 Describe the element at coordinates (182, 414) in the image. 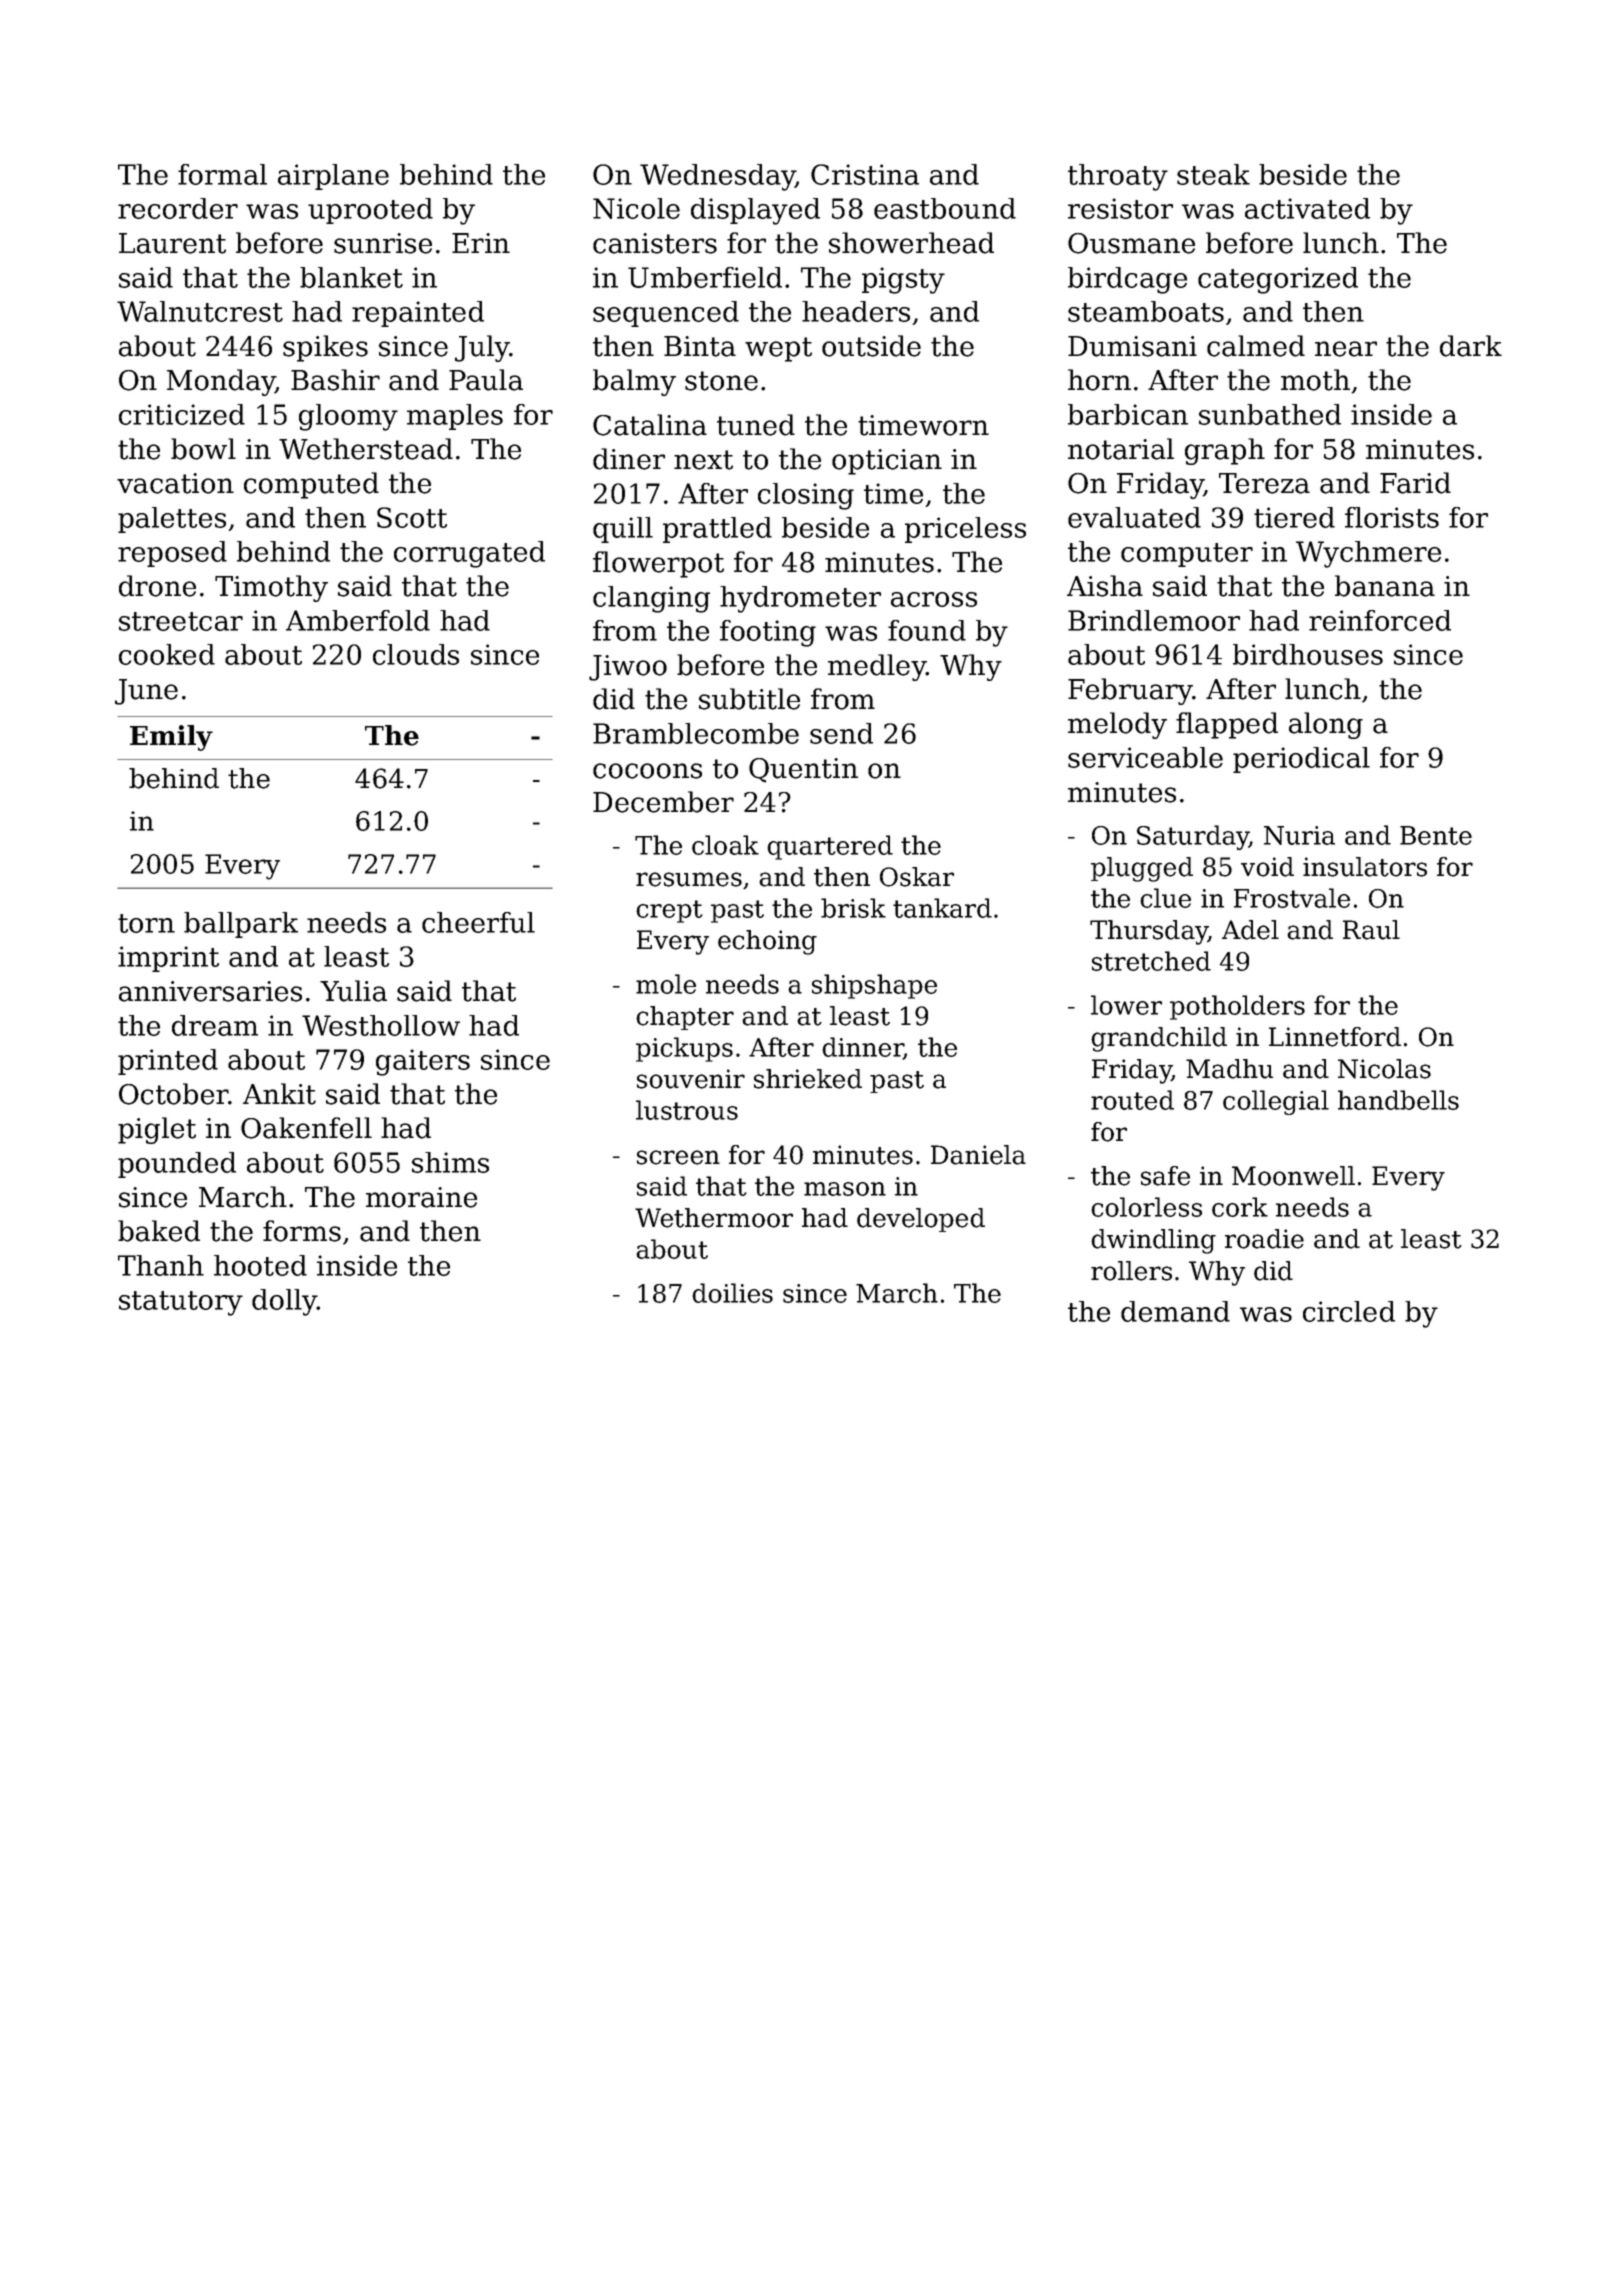

I see `criticized` at that location.
